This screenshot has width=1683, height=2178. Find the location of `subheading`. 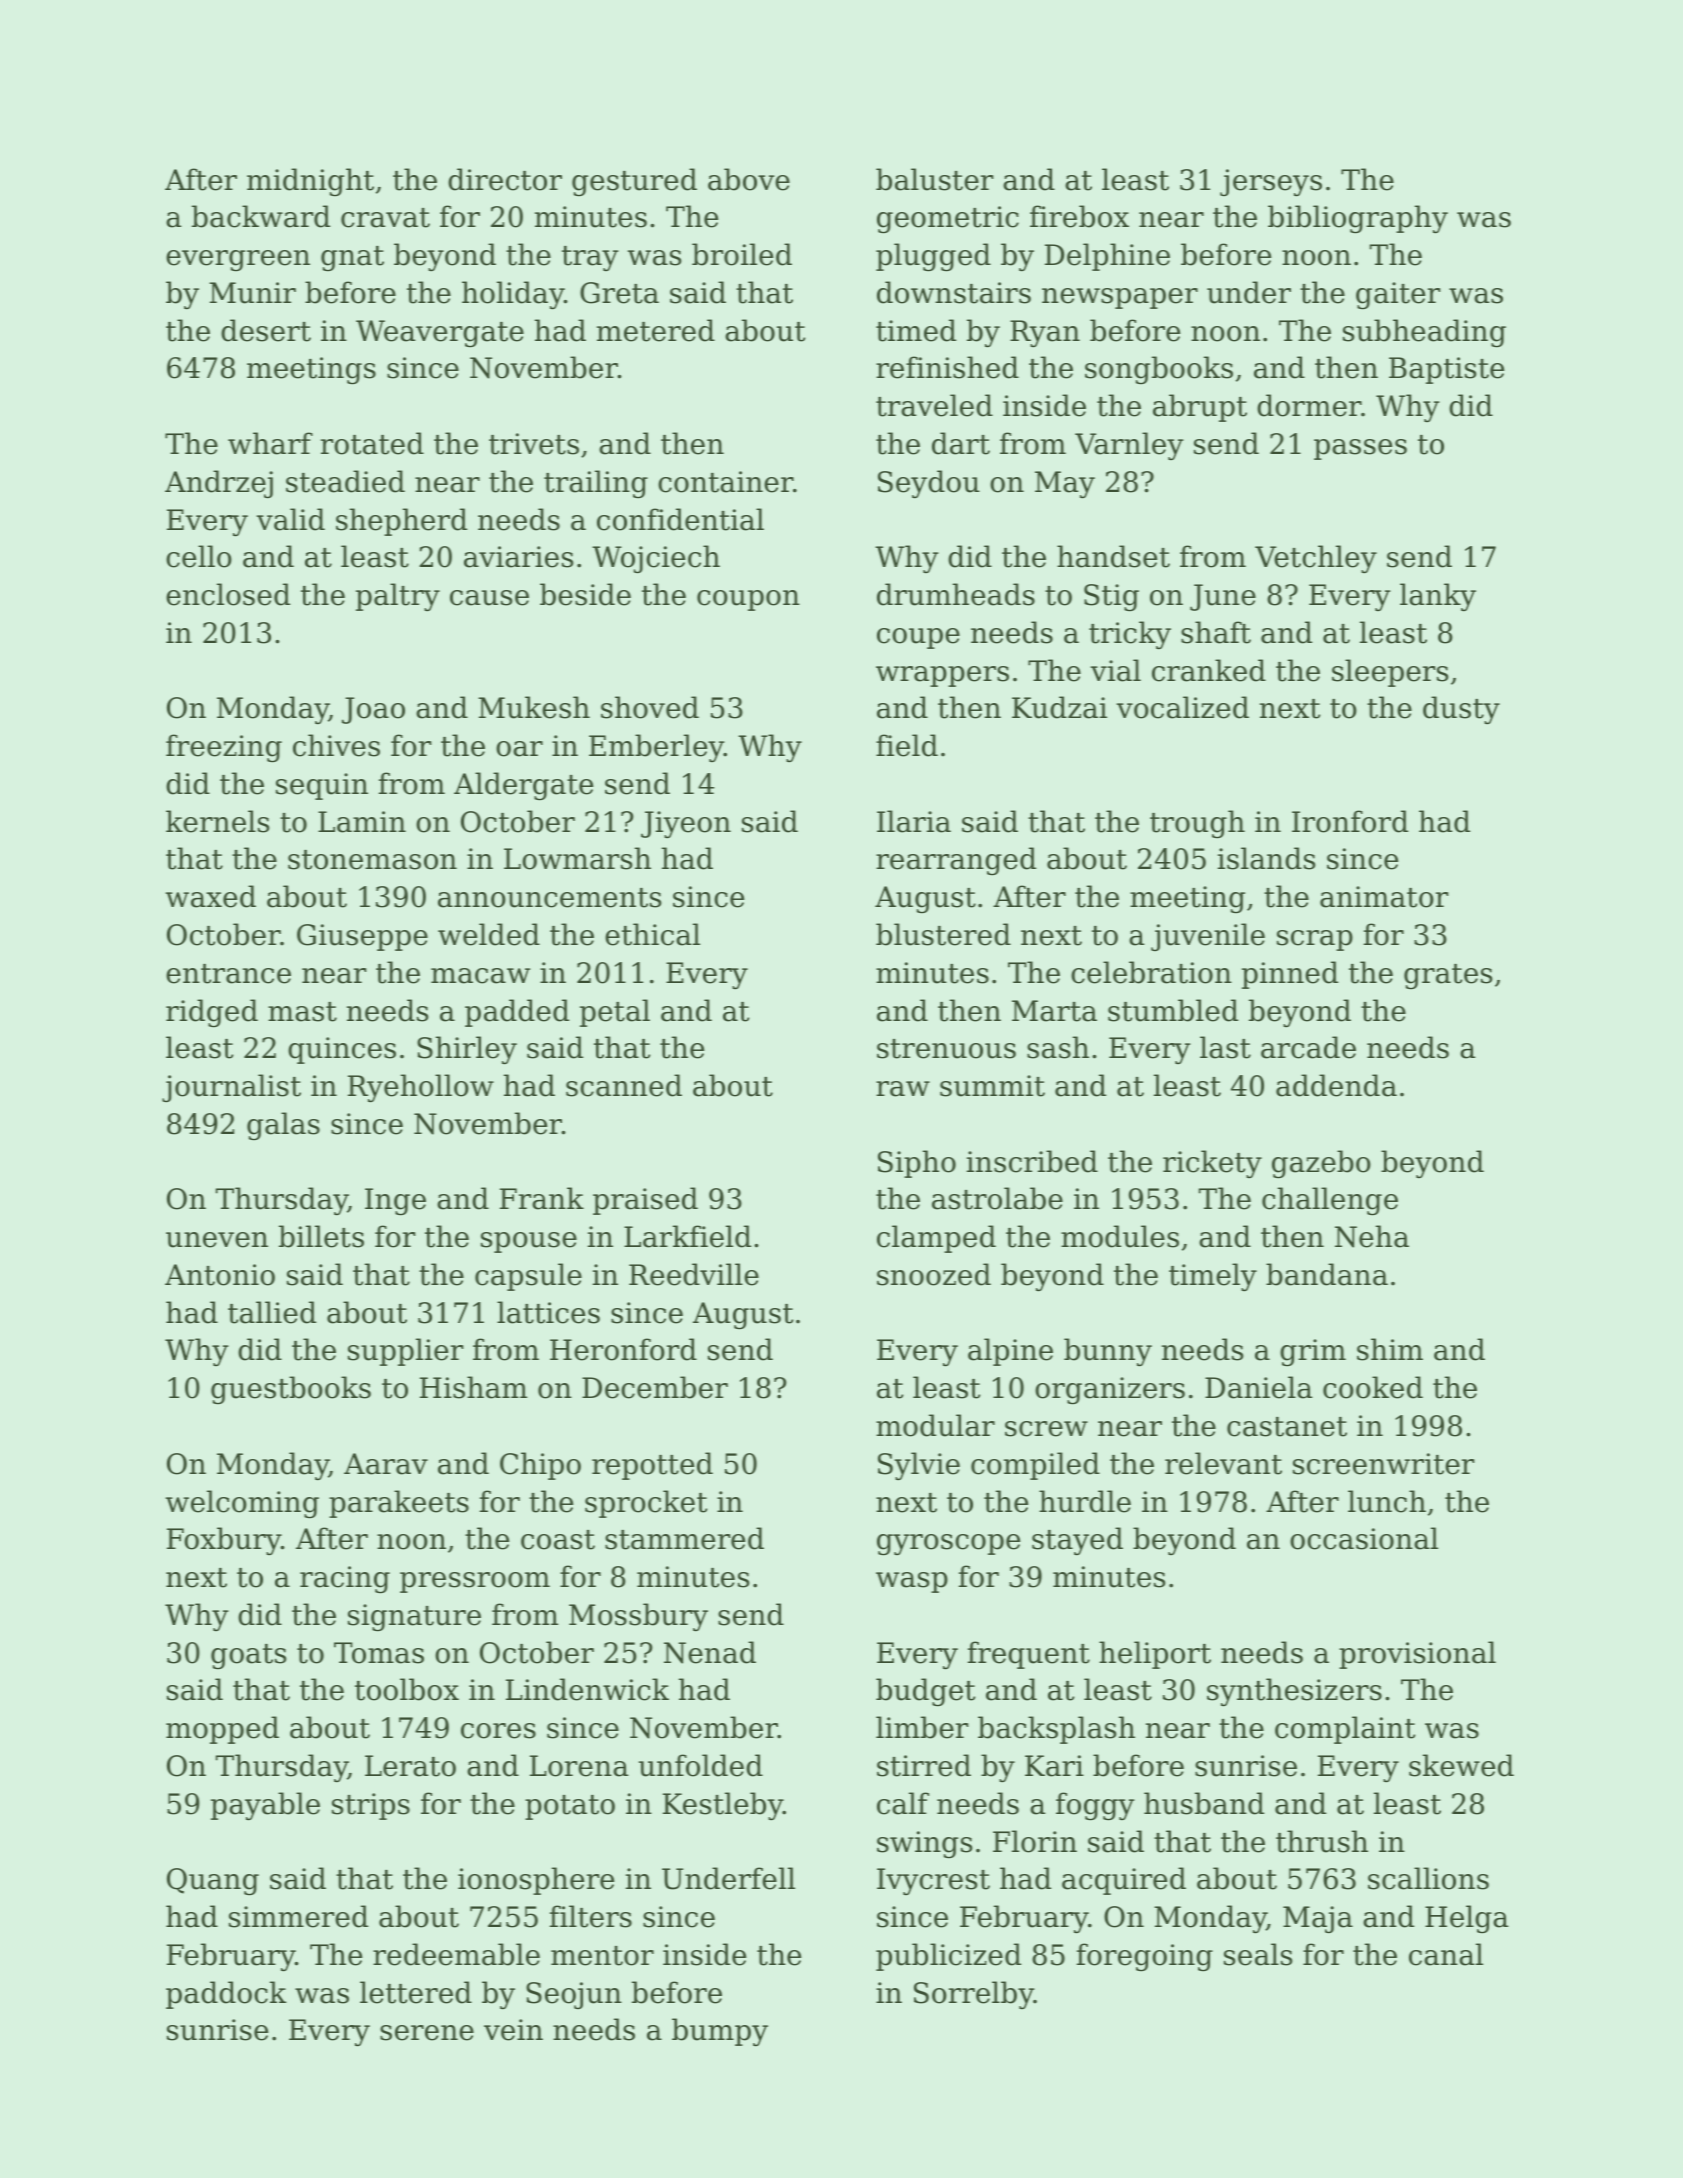

subheading is located at coordinates (1424, 333).
